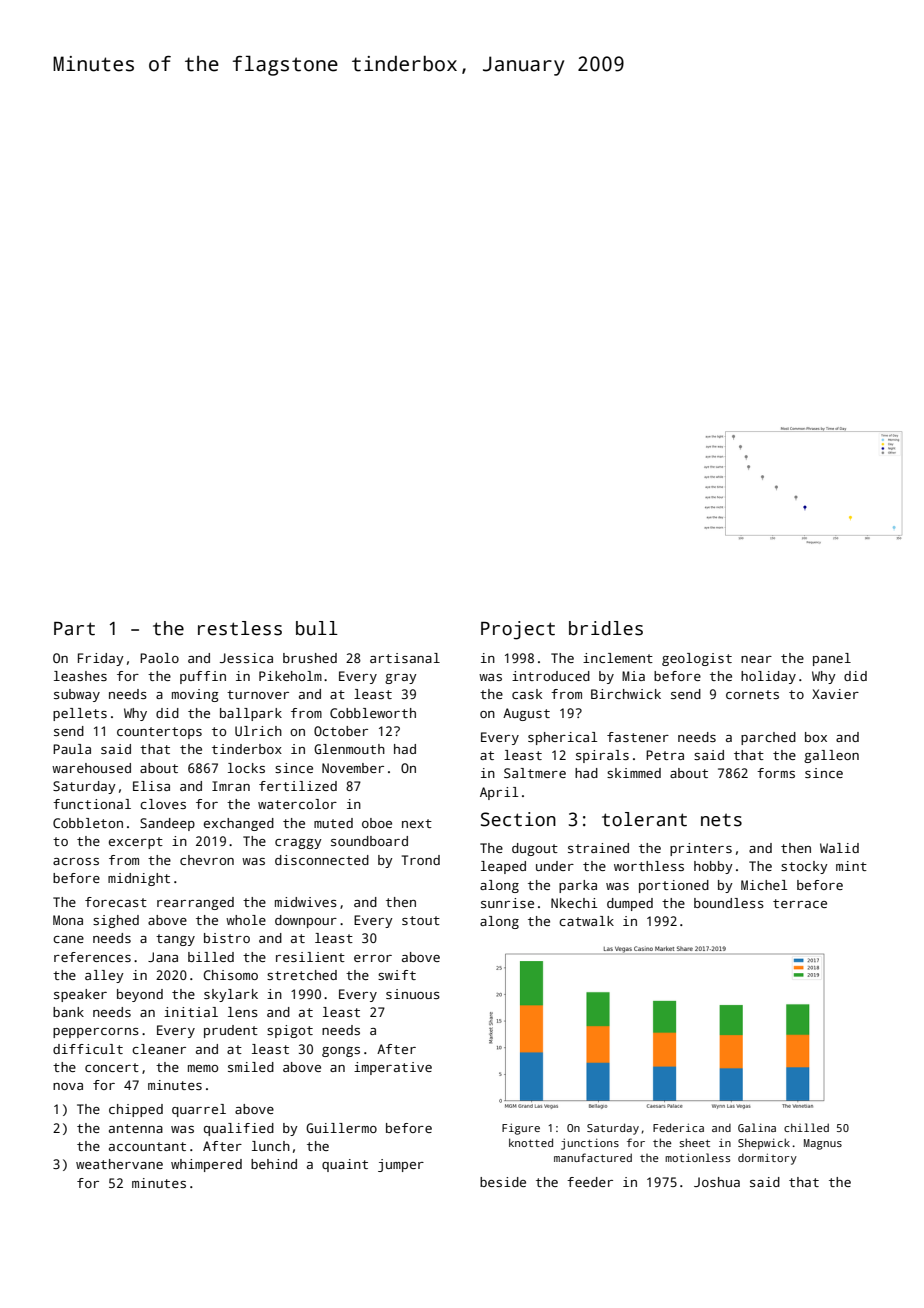 The image size is (924, 1308). I want to click on Galina, so click(757, 1127).
